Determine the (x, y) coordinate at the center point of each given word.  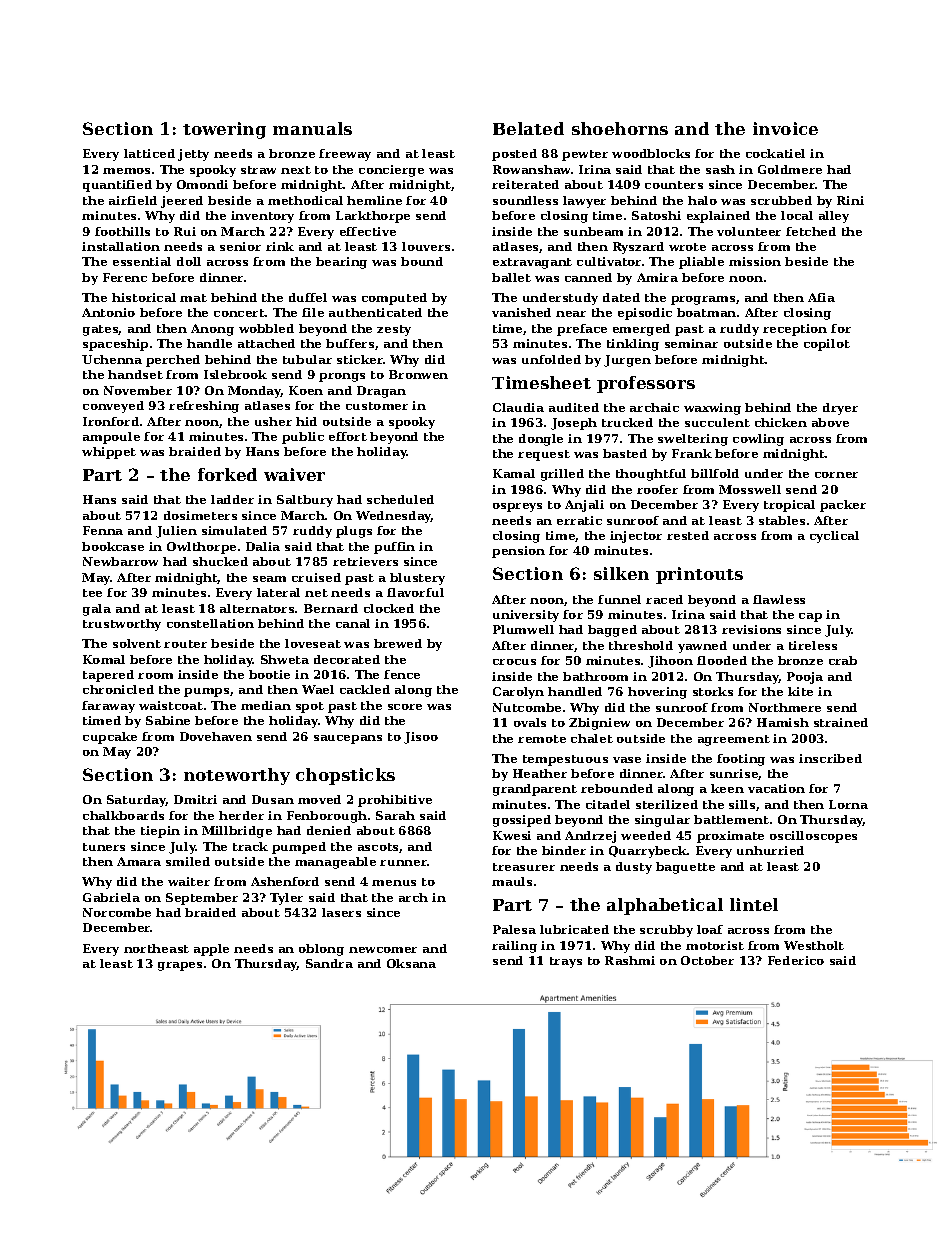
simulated (234, 530)
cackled (365, 689)
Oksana (411, 963)
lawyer (584, 202)
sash (720, 169)
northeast (156, 948)
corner (836, 475)
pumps (206, 692)
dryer (840, 409)
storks (713, 691)
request (544, 455)
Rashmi (630, 960)
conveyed (113, 407)
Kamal (514, 473)
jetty (193, 155)
